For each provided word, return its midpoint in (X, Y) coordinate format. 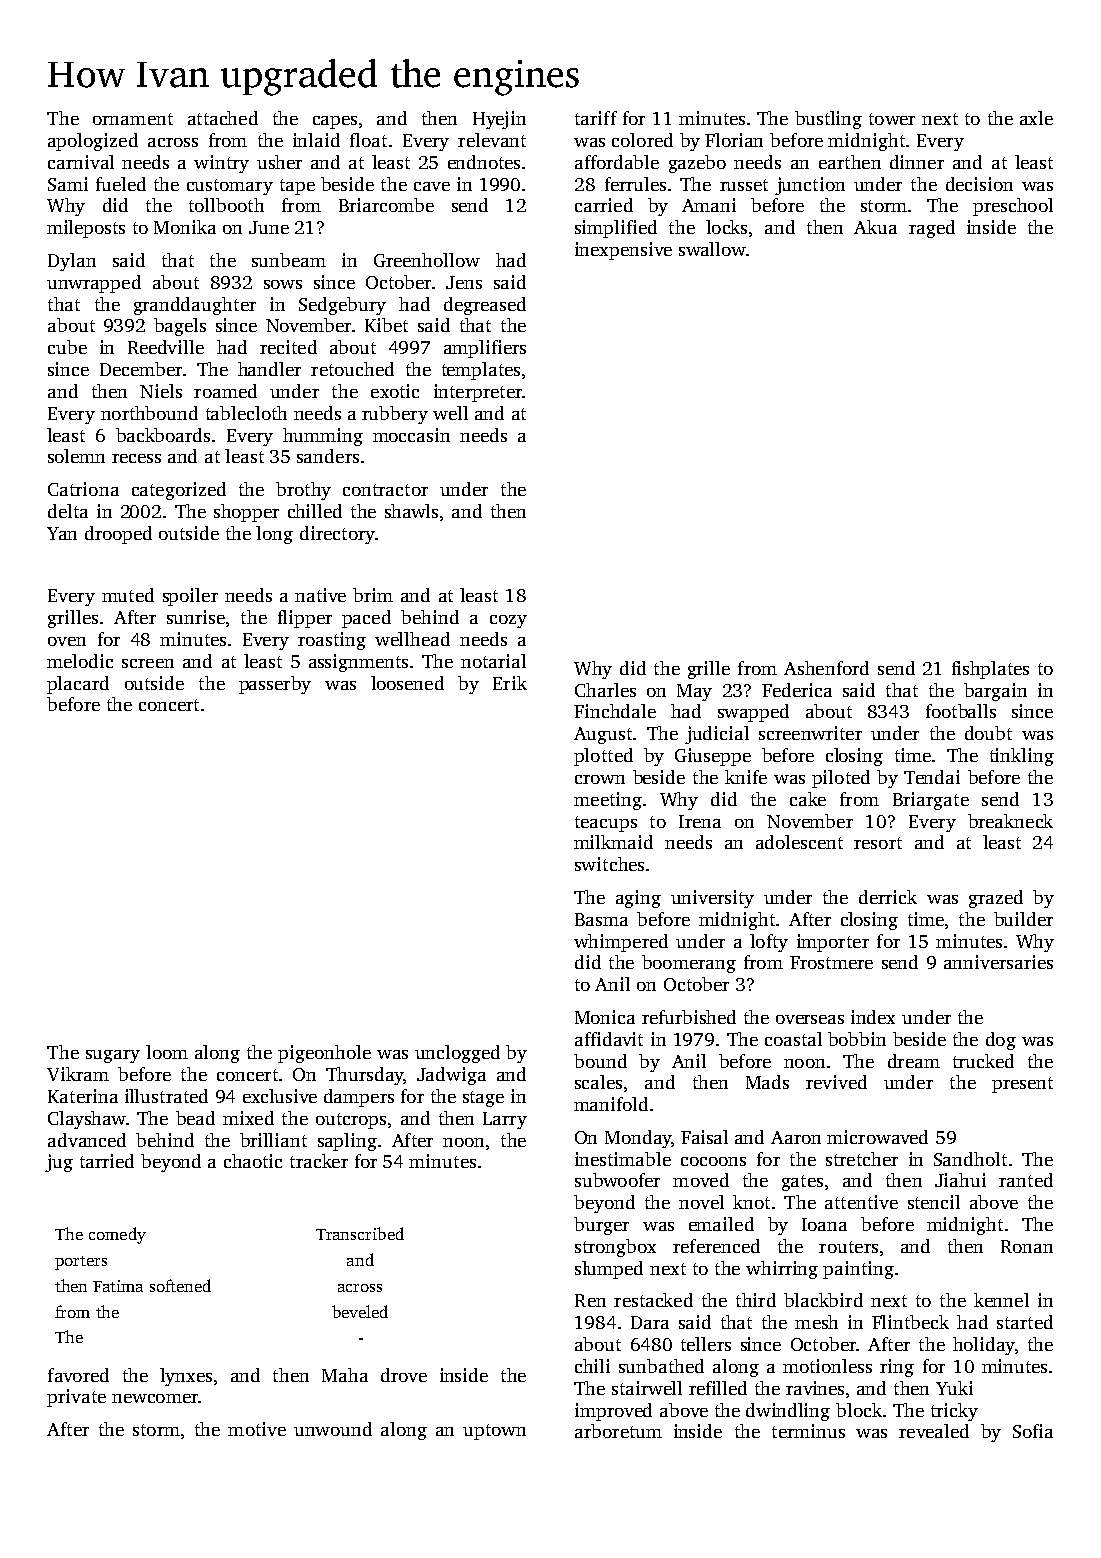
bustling (828, 120)
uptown (494, 1432)
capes (335, 122)
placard (78, 685)
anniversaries (998, 962)
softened (180, 1285)
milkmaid (613, 842)
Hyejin (499, 120)
